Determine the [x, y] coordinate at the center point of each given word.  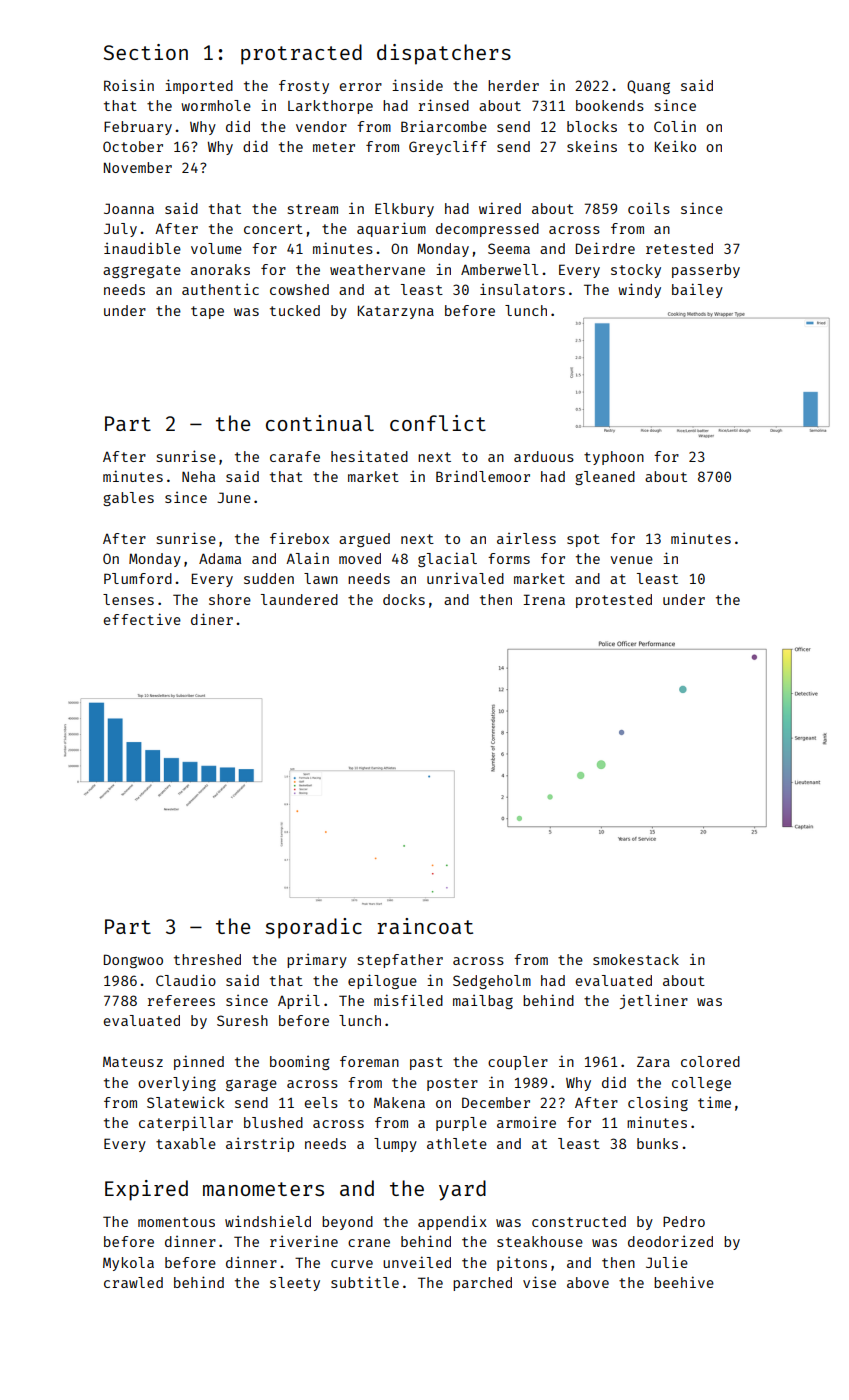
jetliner [654, 1001]
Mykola [128, 1264]
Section [145, 52]
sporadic [313, 928]
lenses [128, 599]
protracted [301, 54]
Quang [648, 87]
